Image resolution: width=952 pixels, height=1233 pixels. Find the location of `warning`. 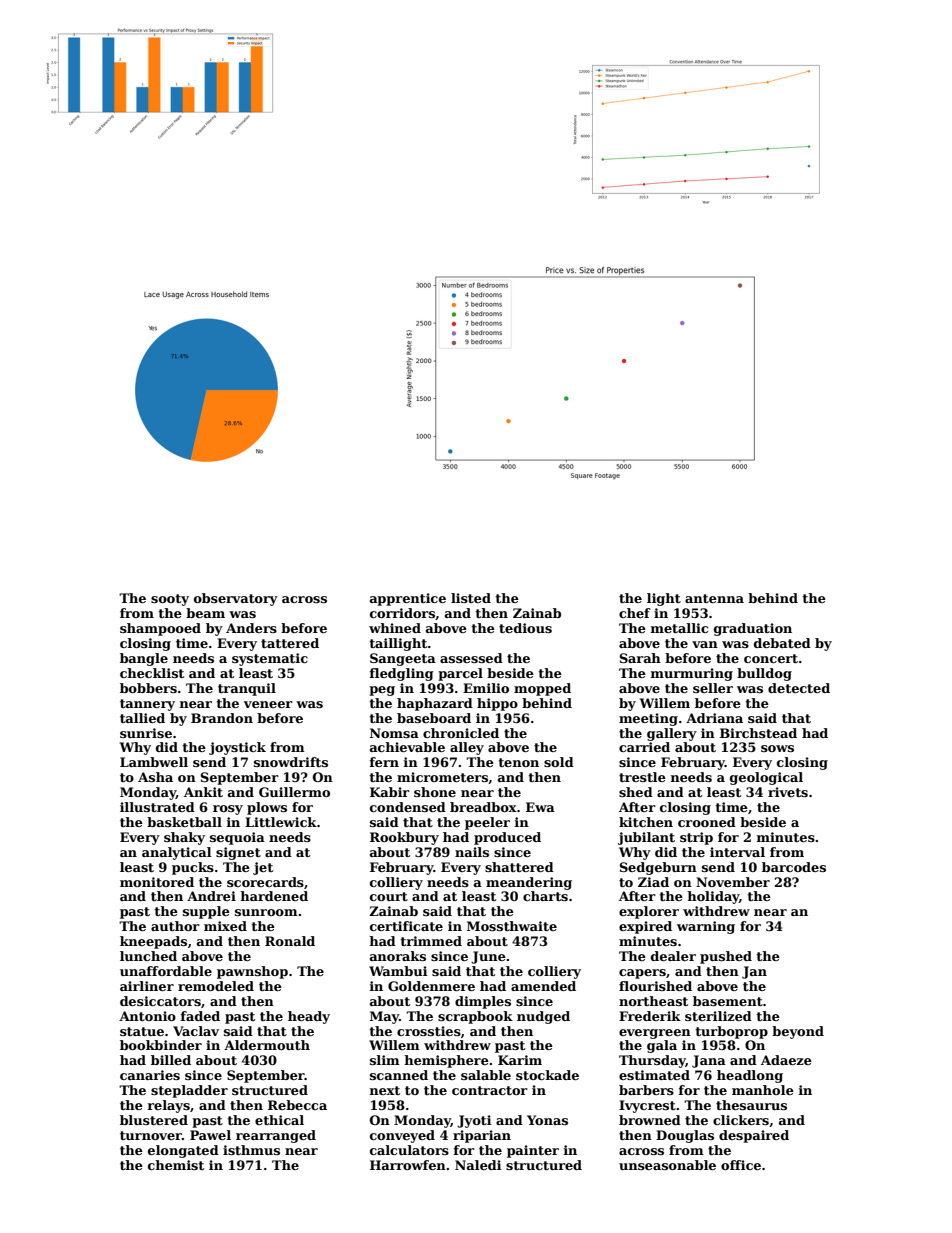

warning is located at coordinates (706, 927).
